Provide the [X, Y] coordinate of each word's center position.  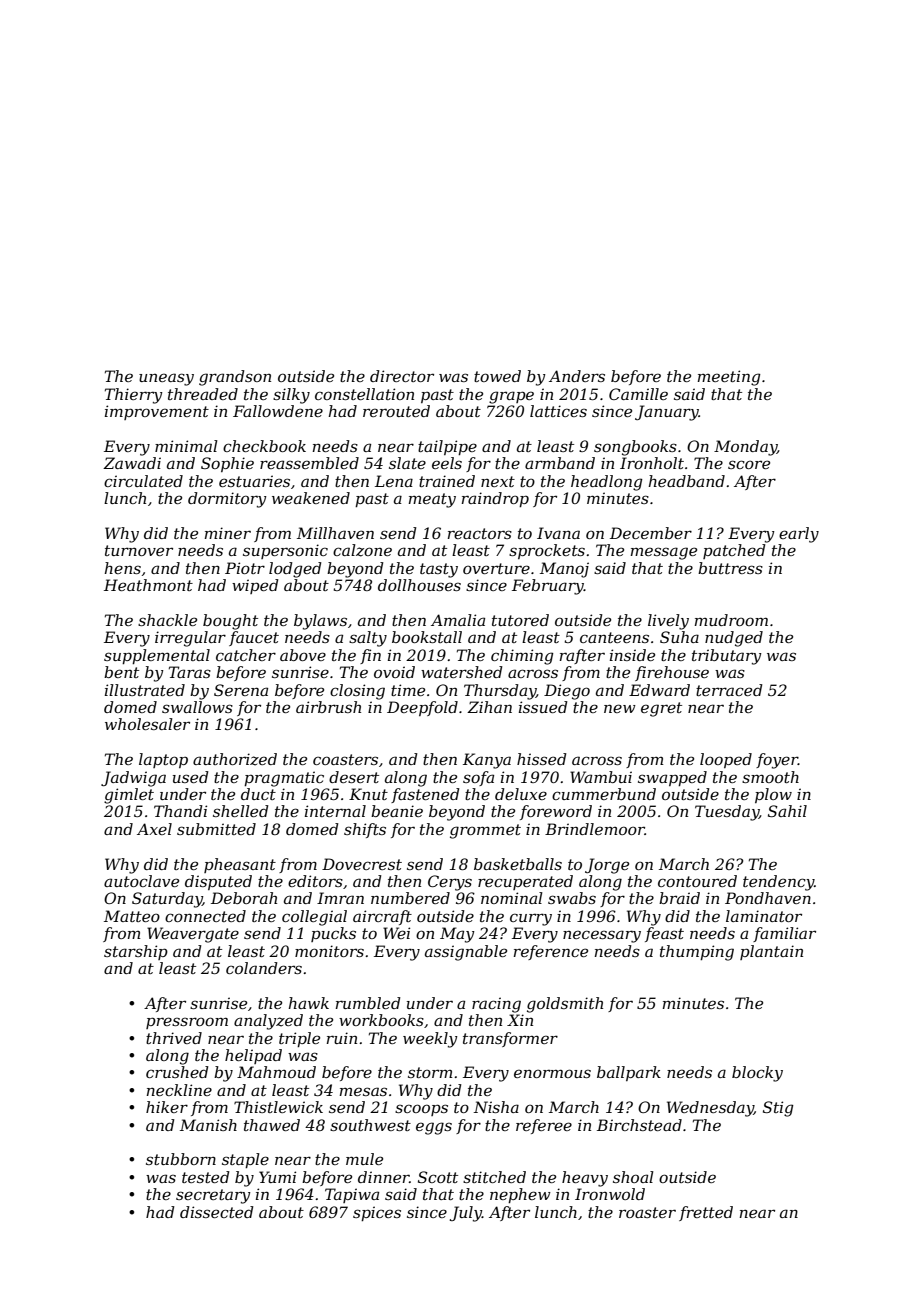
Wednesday [710, 1109]
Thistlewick [278, 1107]
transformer [510, 1039]
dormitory [227, 500]
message [664, 553]
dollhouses [419, 585]
